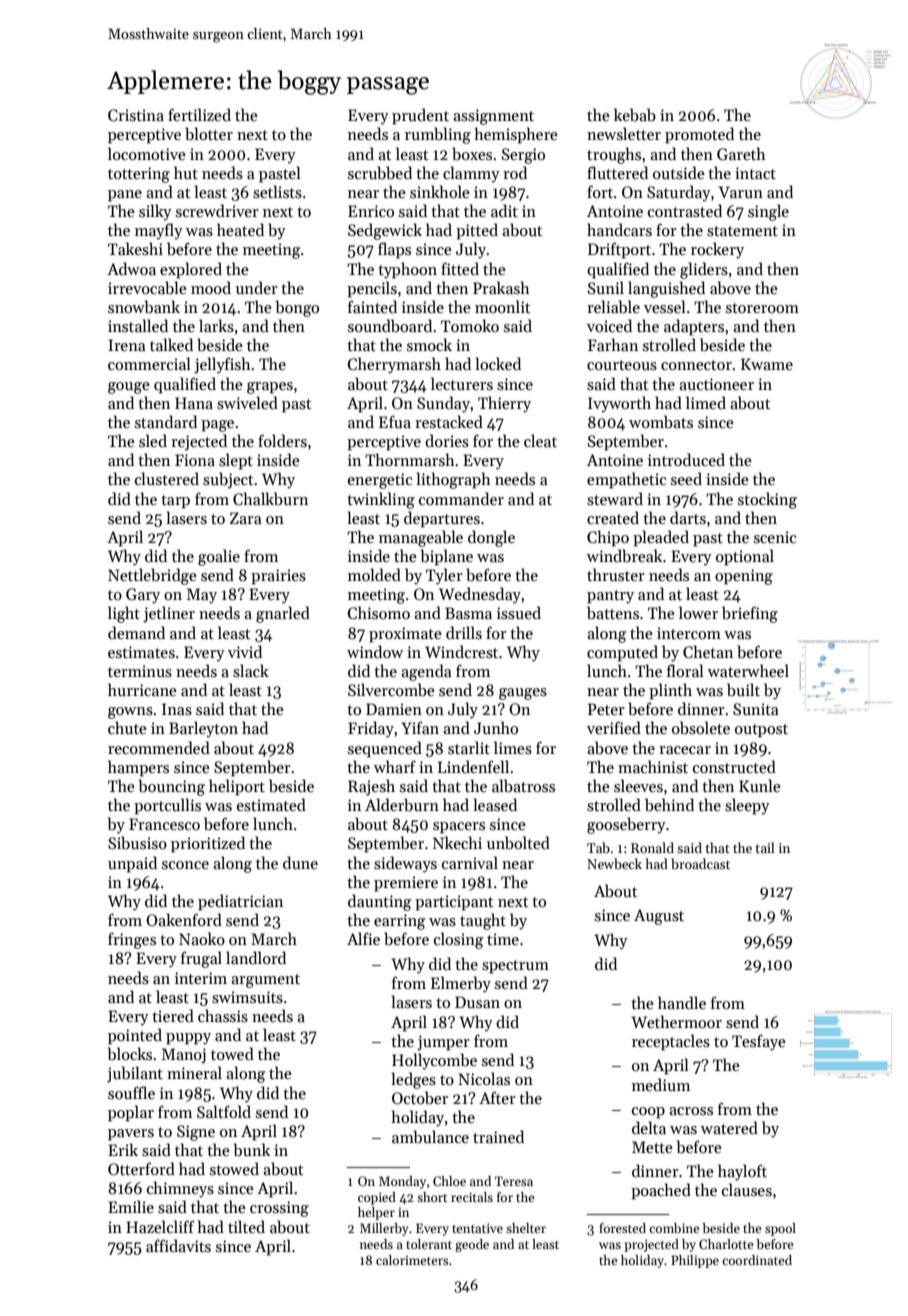 This document has width=908, height=1316. Describe the element at coordinates (199, 114) in the document. I see `fertilized` at that location.
